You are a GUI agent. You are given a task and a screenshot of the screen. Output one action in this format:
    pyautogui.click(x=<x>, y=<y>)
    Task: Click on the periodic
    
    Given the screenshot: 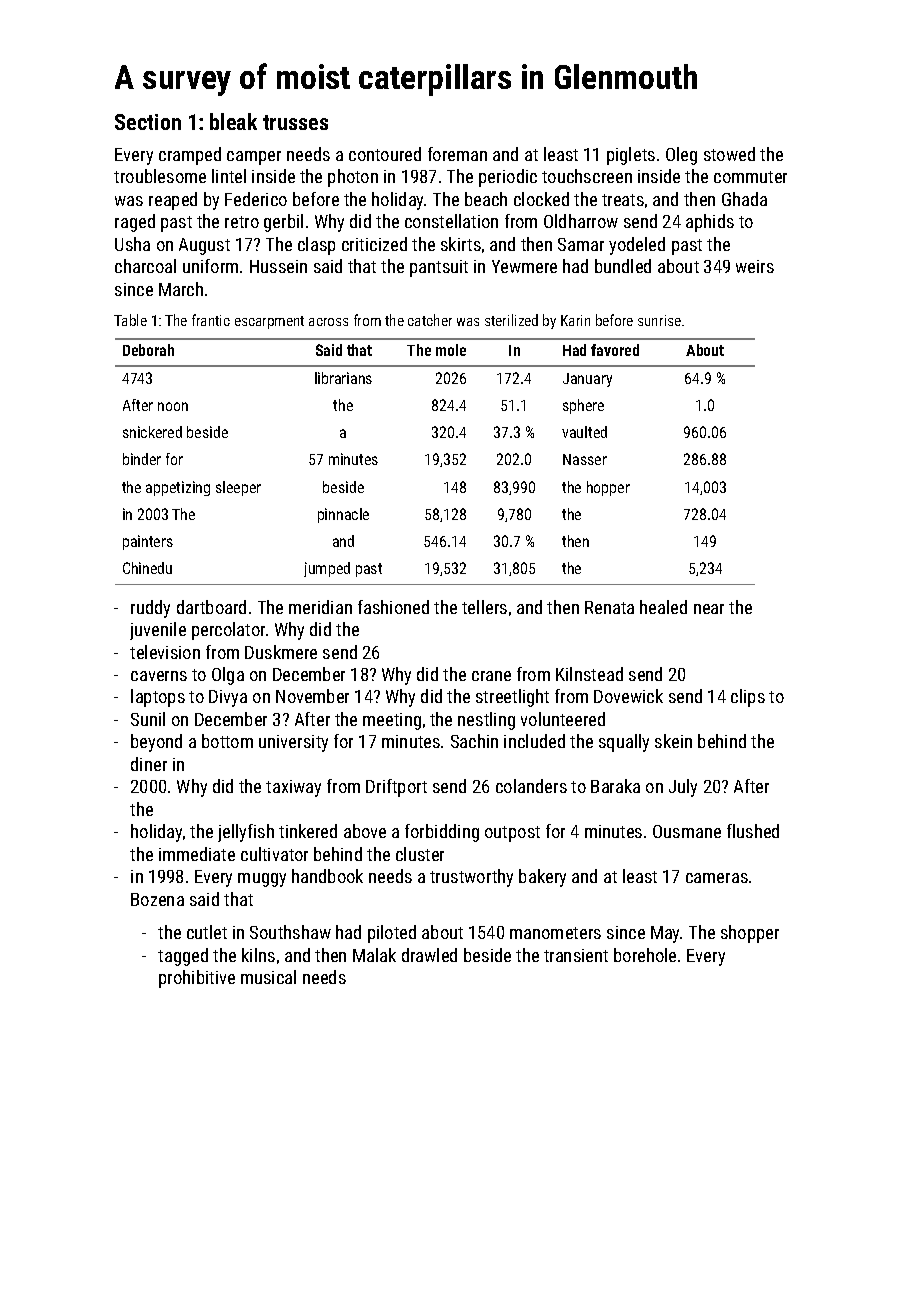 What is the action you would take?
    pyautogui.click(x=508, y=178)
